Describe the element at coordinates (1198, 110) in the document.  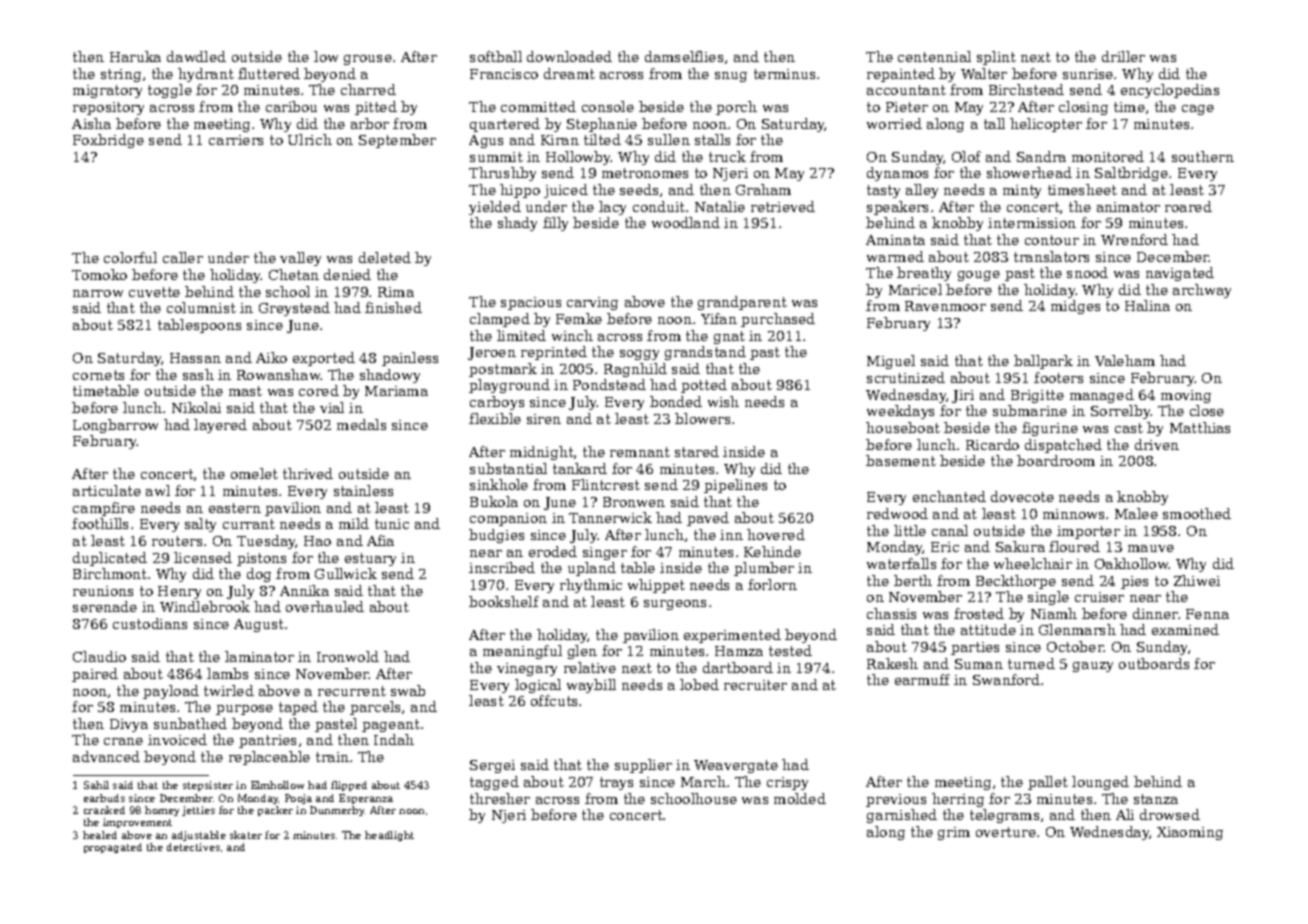
I see `cage` at that location.
